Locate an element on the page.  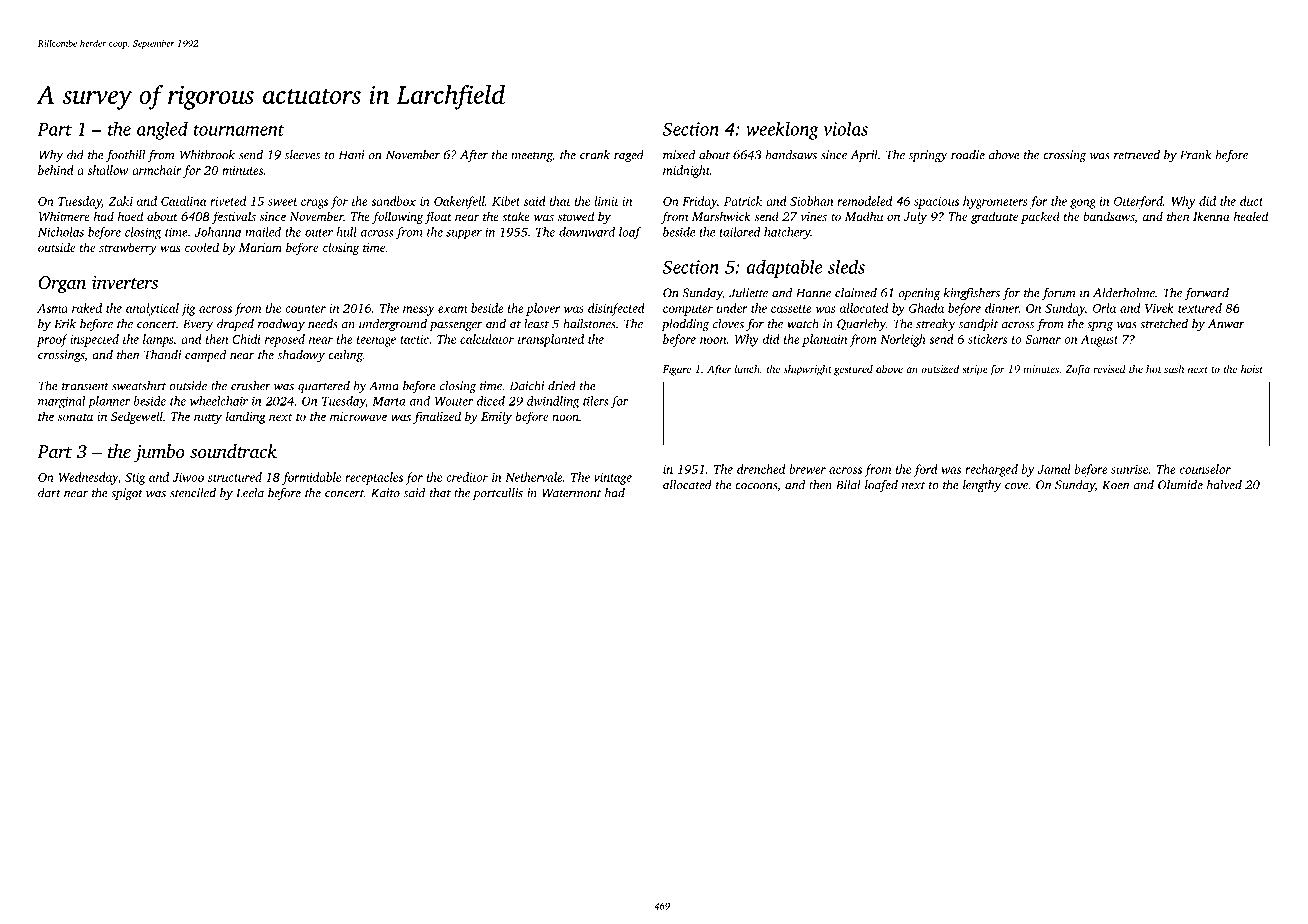
Kibet is located at coordinates (506, 201).
